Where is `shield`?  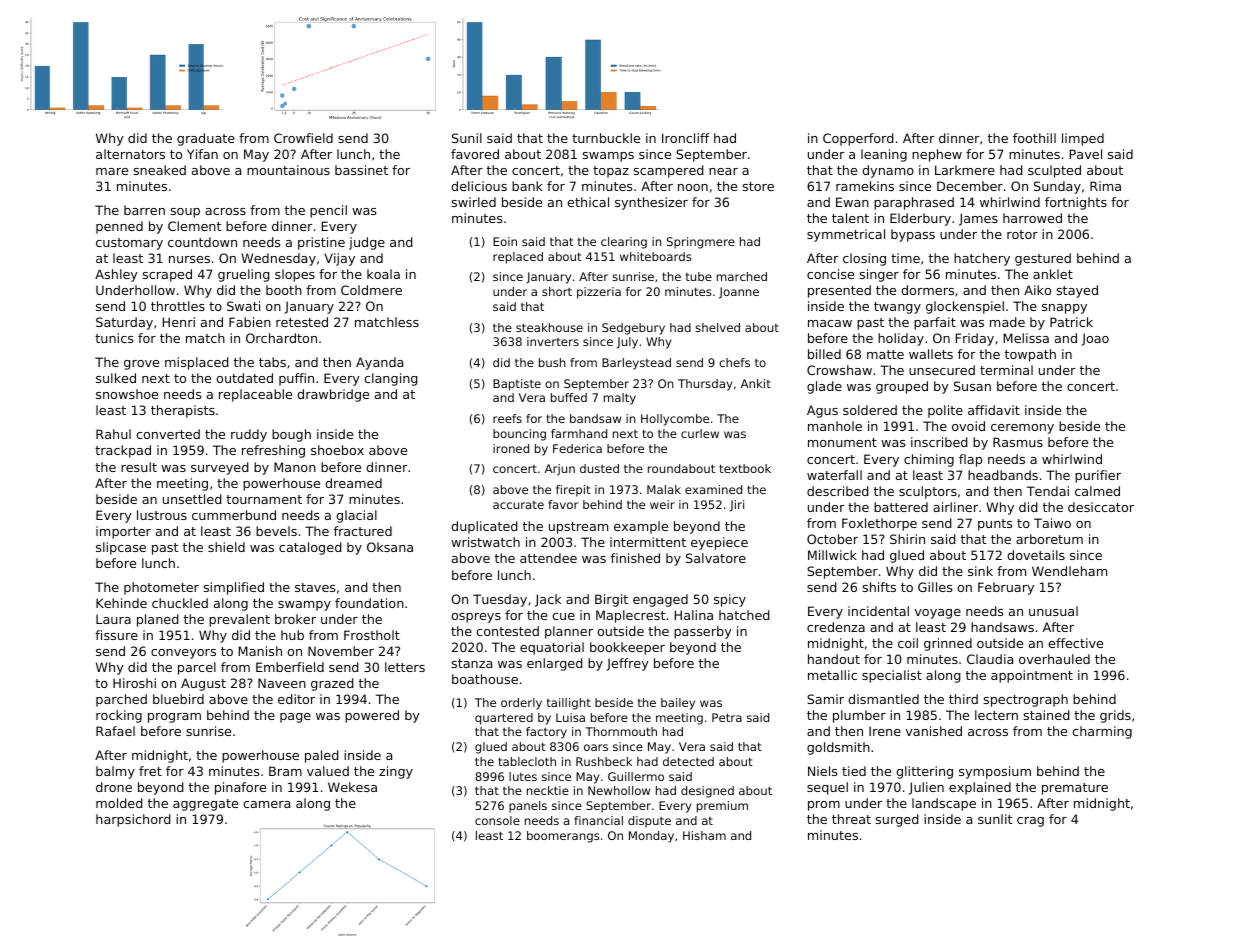 shield is located at coordinates (226, 547).
